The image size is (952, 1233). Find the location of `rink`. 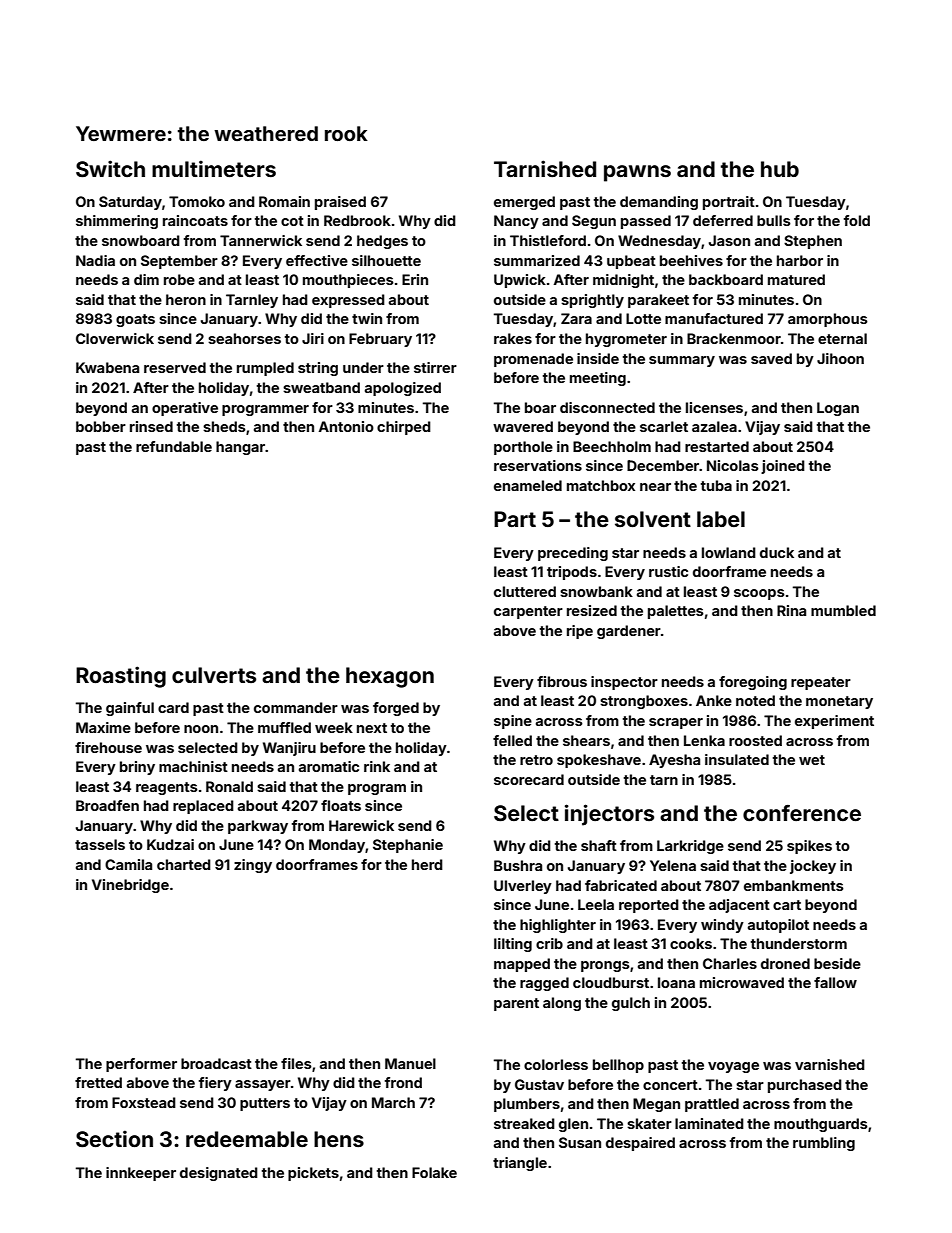

rink is located at coordinates (377, 766).
